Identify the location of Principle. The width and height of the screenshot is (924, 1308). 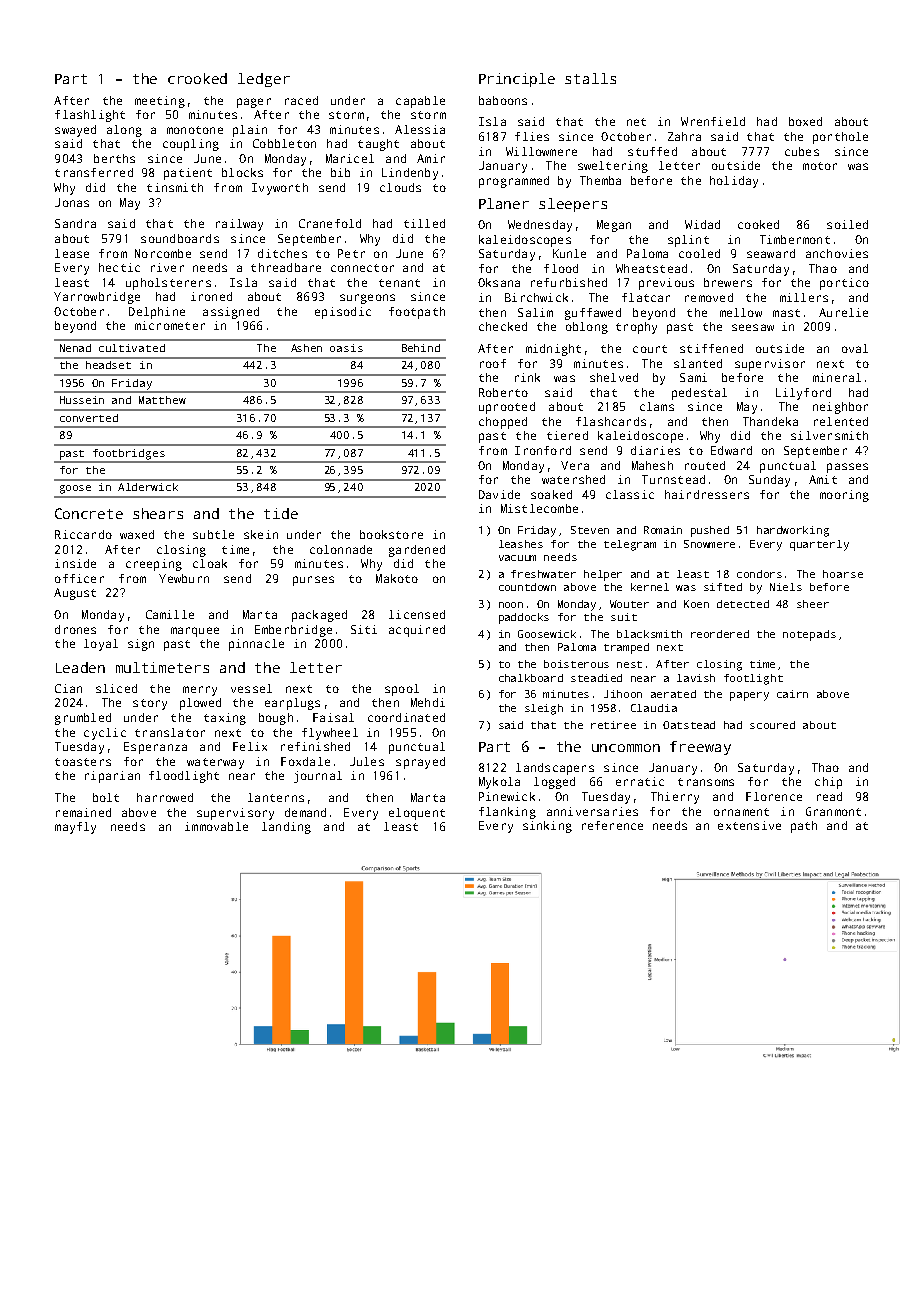
(517, 80).
